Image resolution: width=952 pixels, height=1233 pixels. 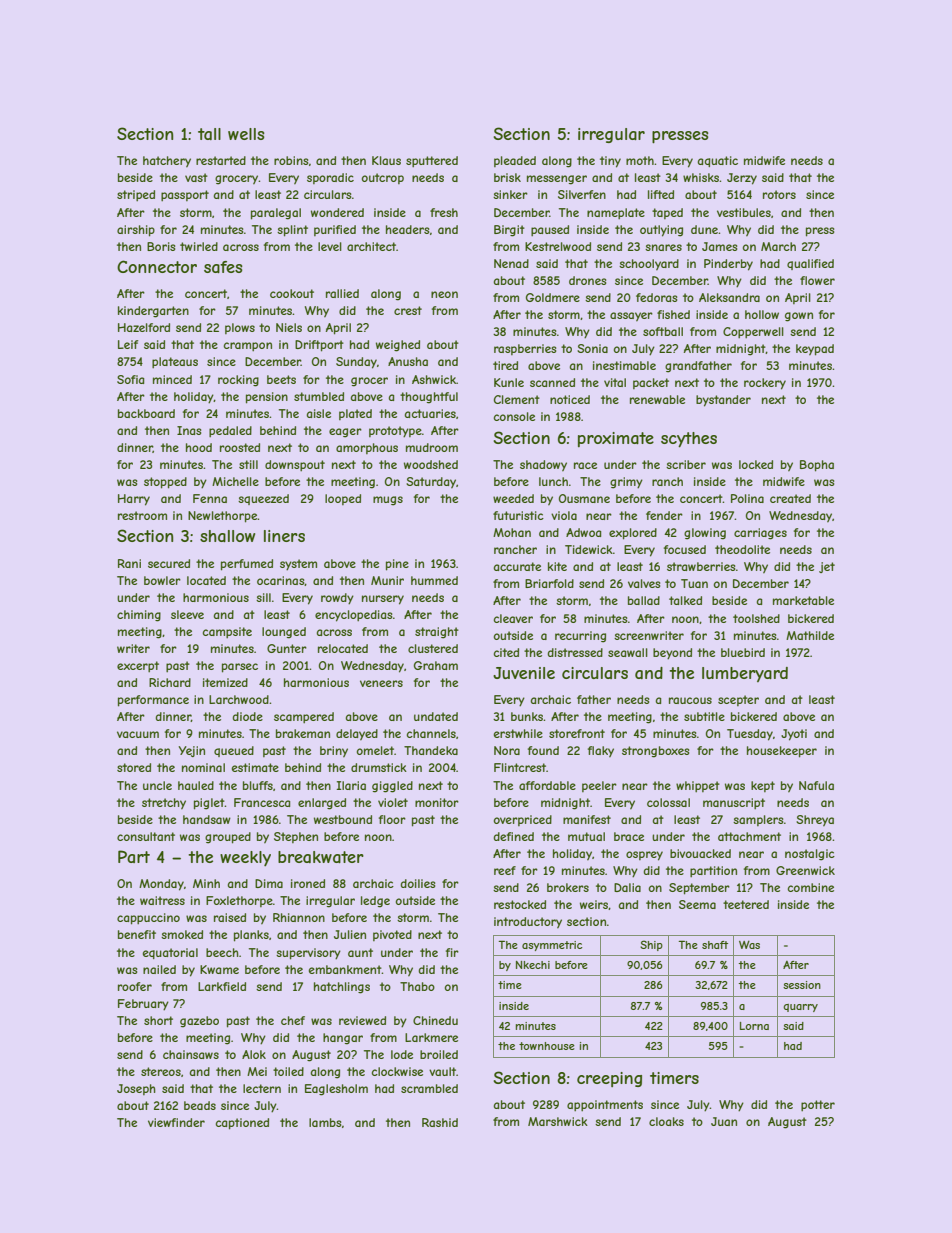 I want to click on Goldmere, so click(x=553, y=297).
